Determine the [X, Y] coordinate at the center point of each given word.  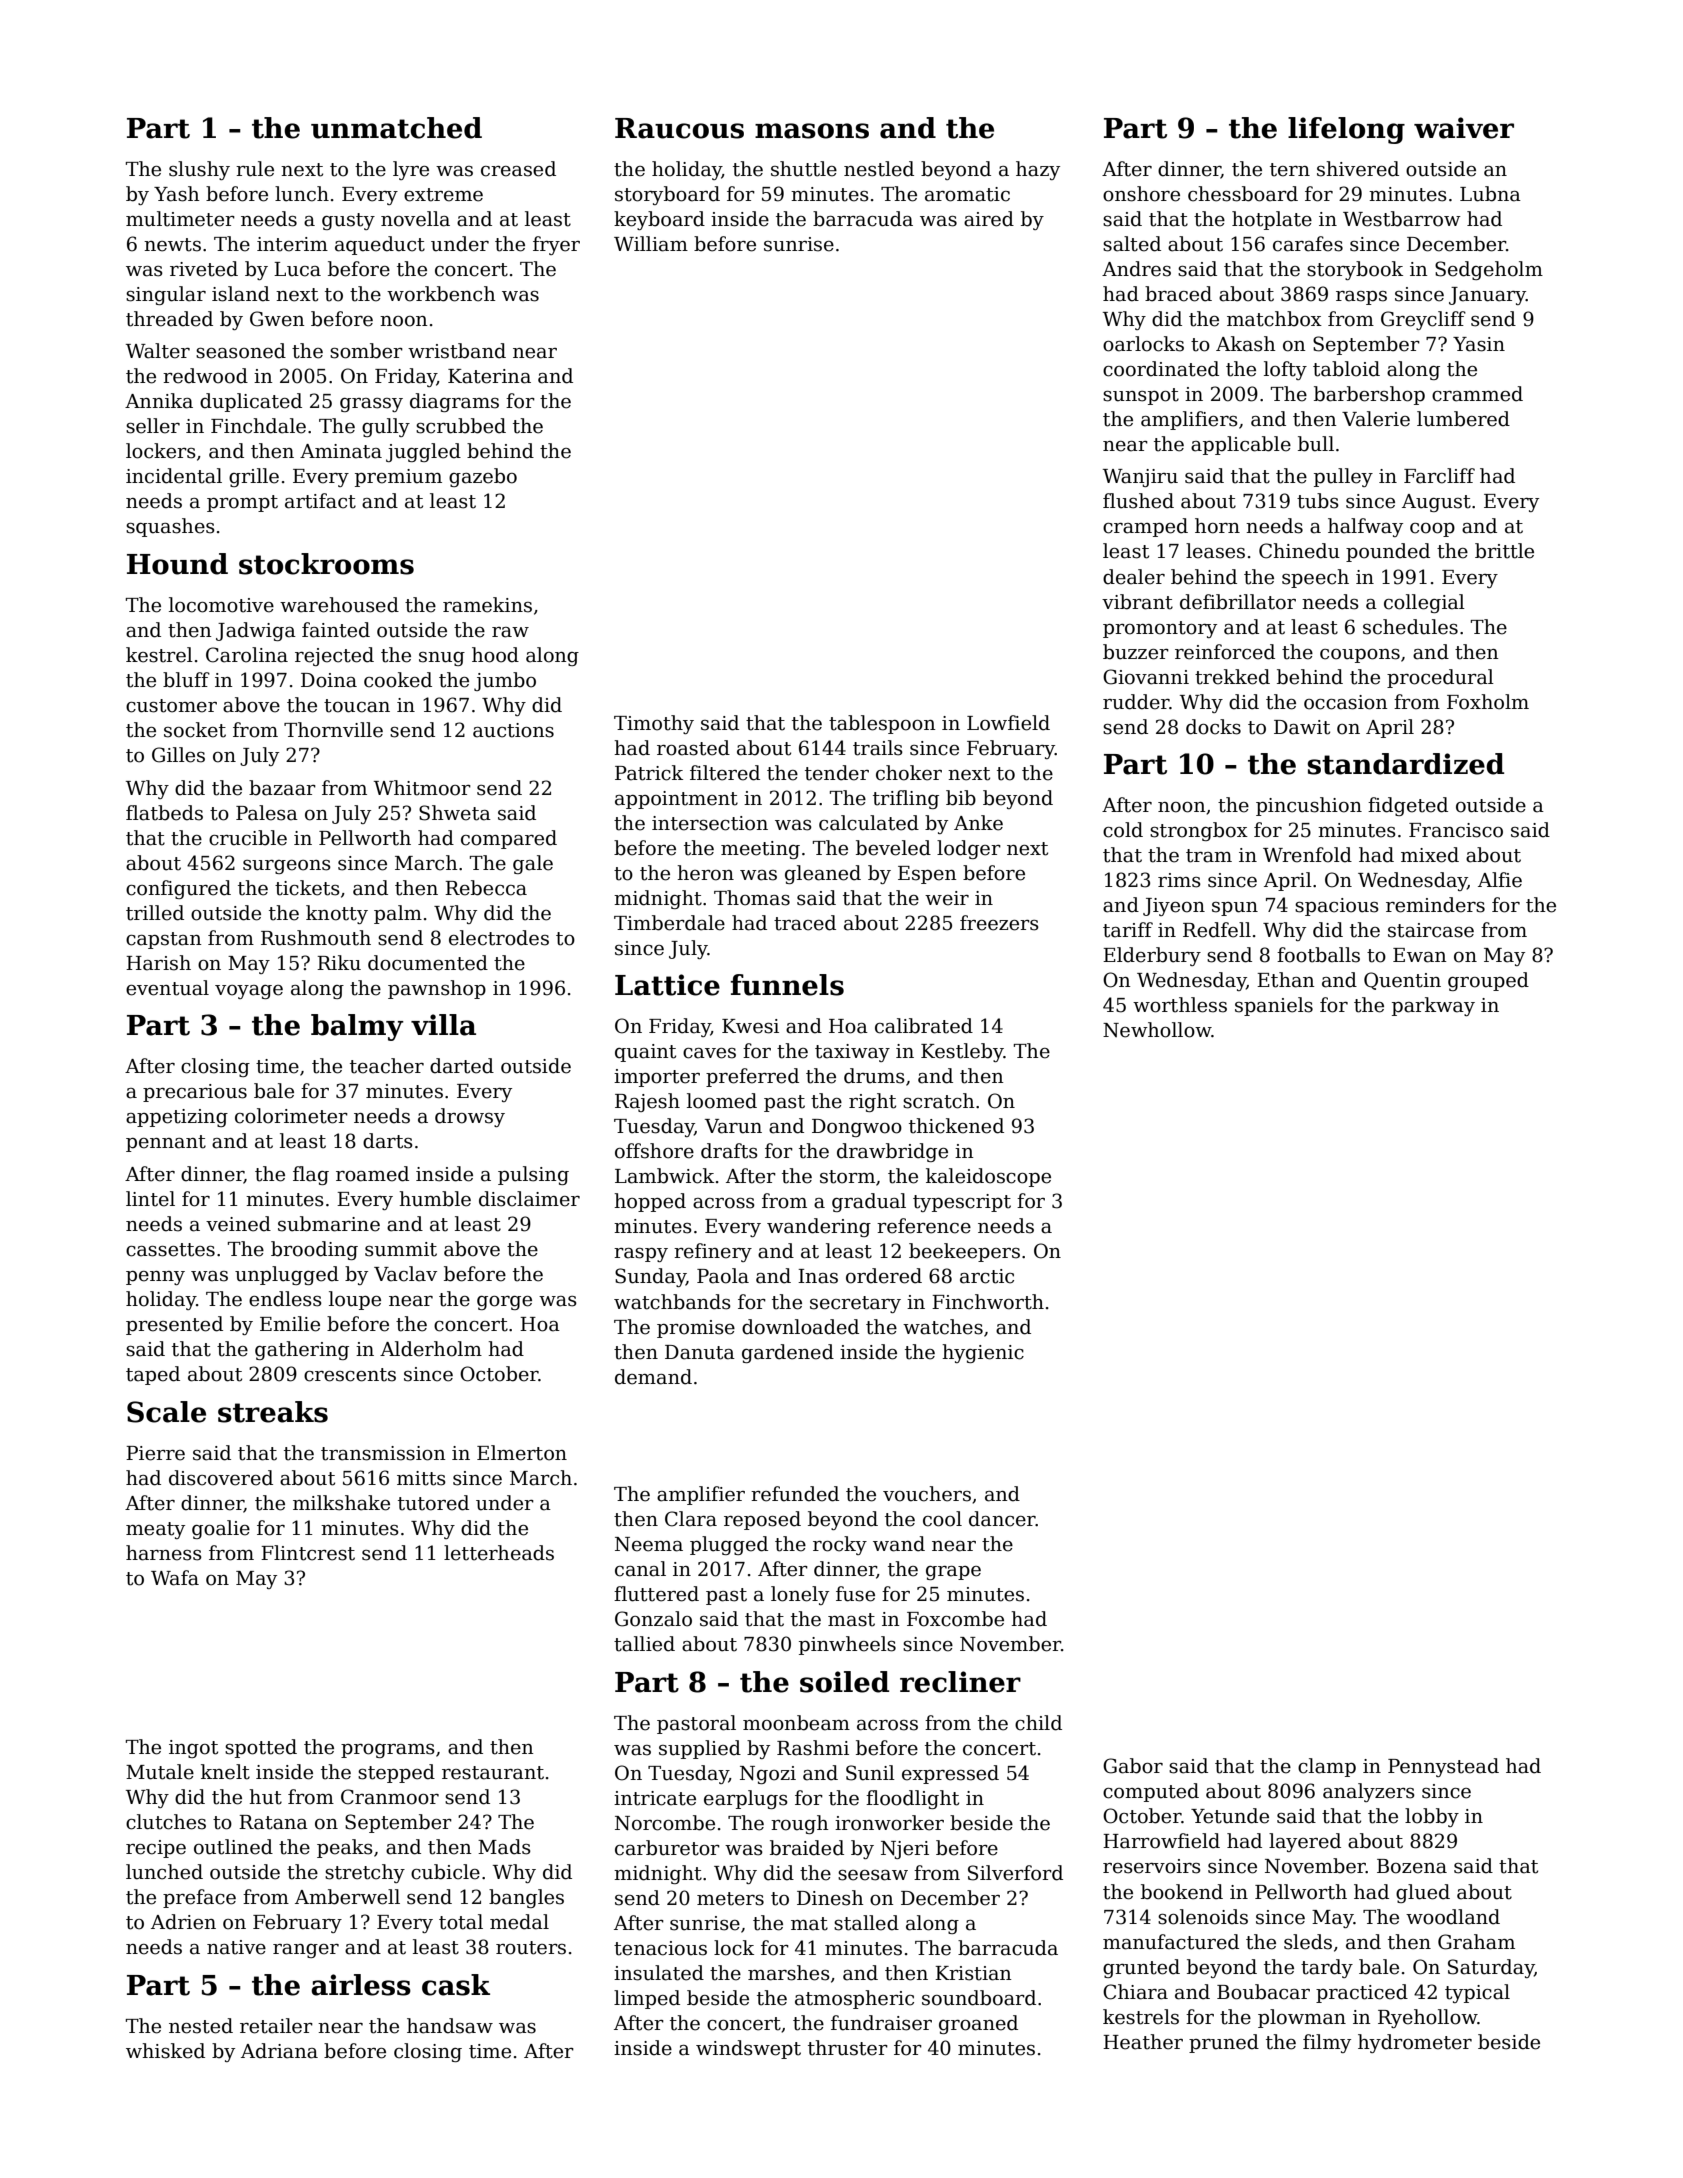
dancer [1002, 1519]
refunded [795, 1494]
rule [255, 169]
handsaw [450, 2026]
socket [195, 730]
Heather [1143, 2042]
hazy [1038, 170]
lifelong [1346, 130]
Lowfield [1008, 723]
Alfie [1500, 880]
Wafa [175, 1578]
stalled [866, 1923]
